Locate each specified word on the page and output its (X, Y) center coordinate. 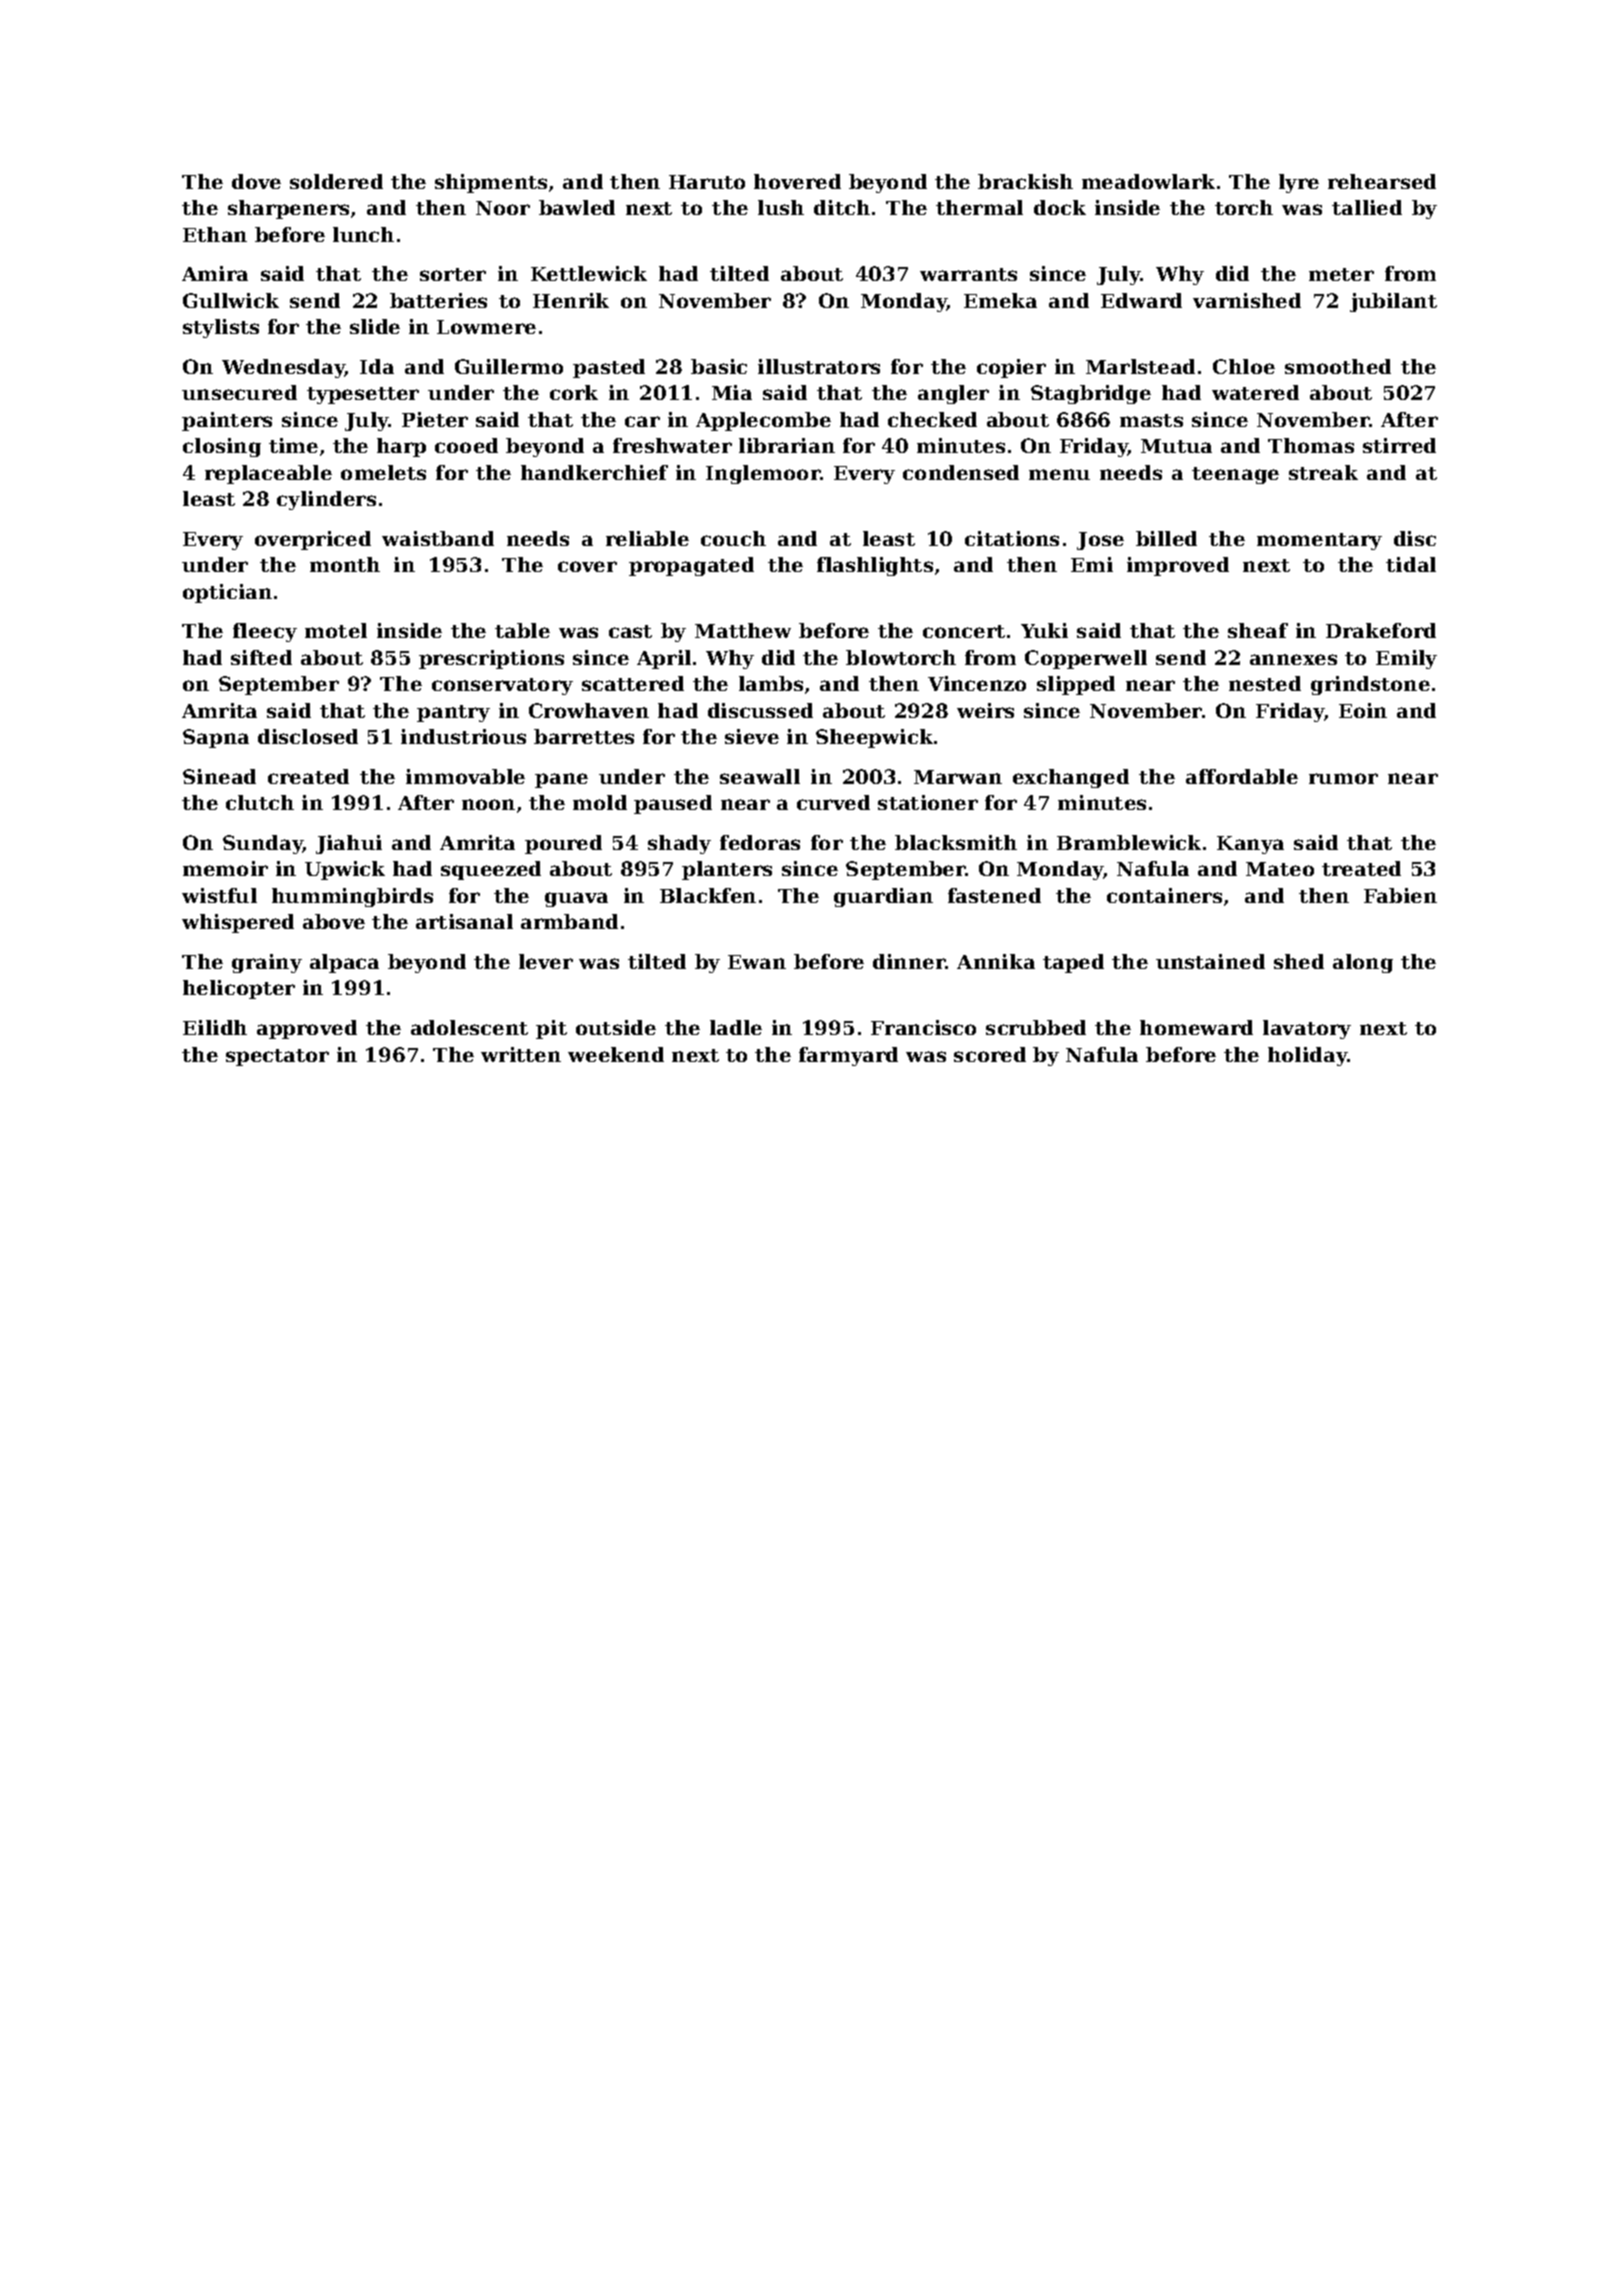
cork (574, 392)
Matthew (743, 630)
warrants (968, 274)
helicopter (239, 989)
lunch (363, 234)
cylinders (326, 500)
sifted (261, 657)
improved (1178, 566)
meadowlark (1148, 181)
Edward (1141, 300)
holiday (1308, 1056)
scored (990, 1054)
